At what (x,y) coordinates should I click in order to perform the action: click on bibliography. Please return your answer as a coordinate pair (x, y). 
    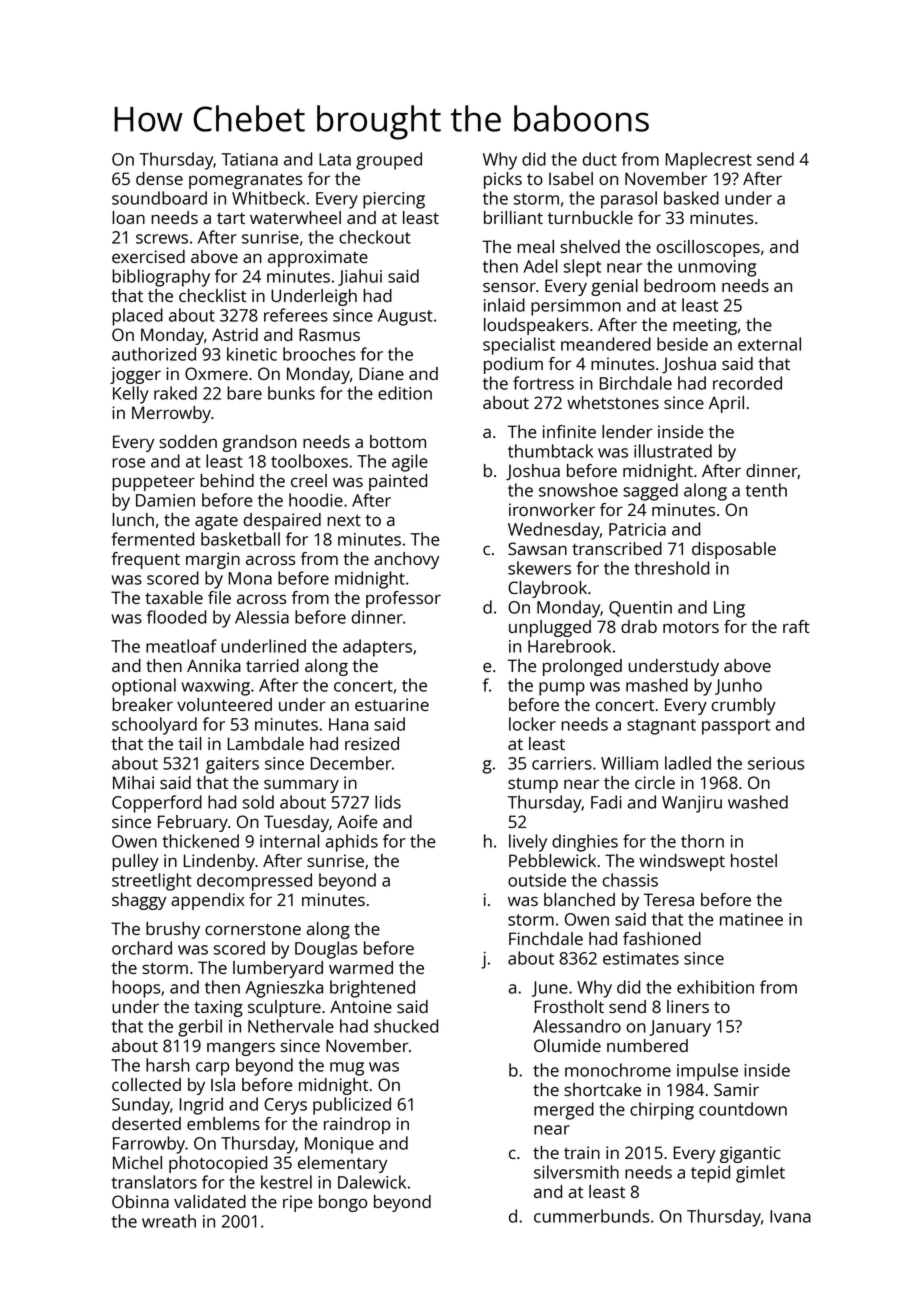
    Looking at the image, I should click on (161, 278).
